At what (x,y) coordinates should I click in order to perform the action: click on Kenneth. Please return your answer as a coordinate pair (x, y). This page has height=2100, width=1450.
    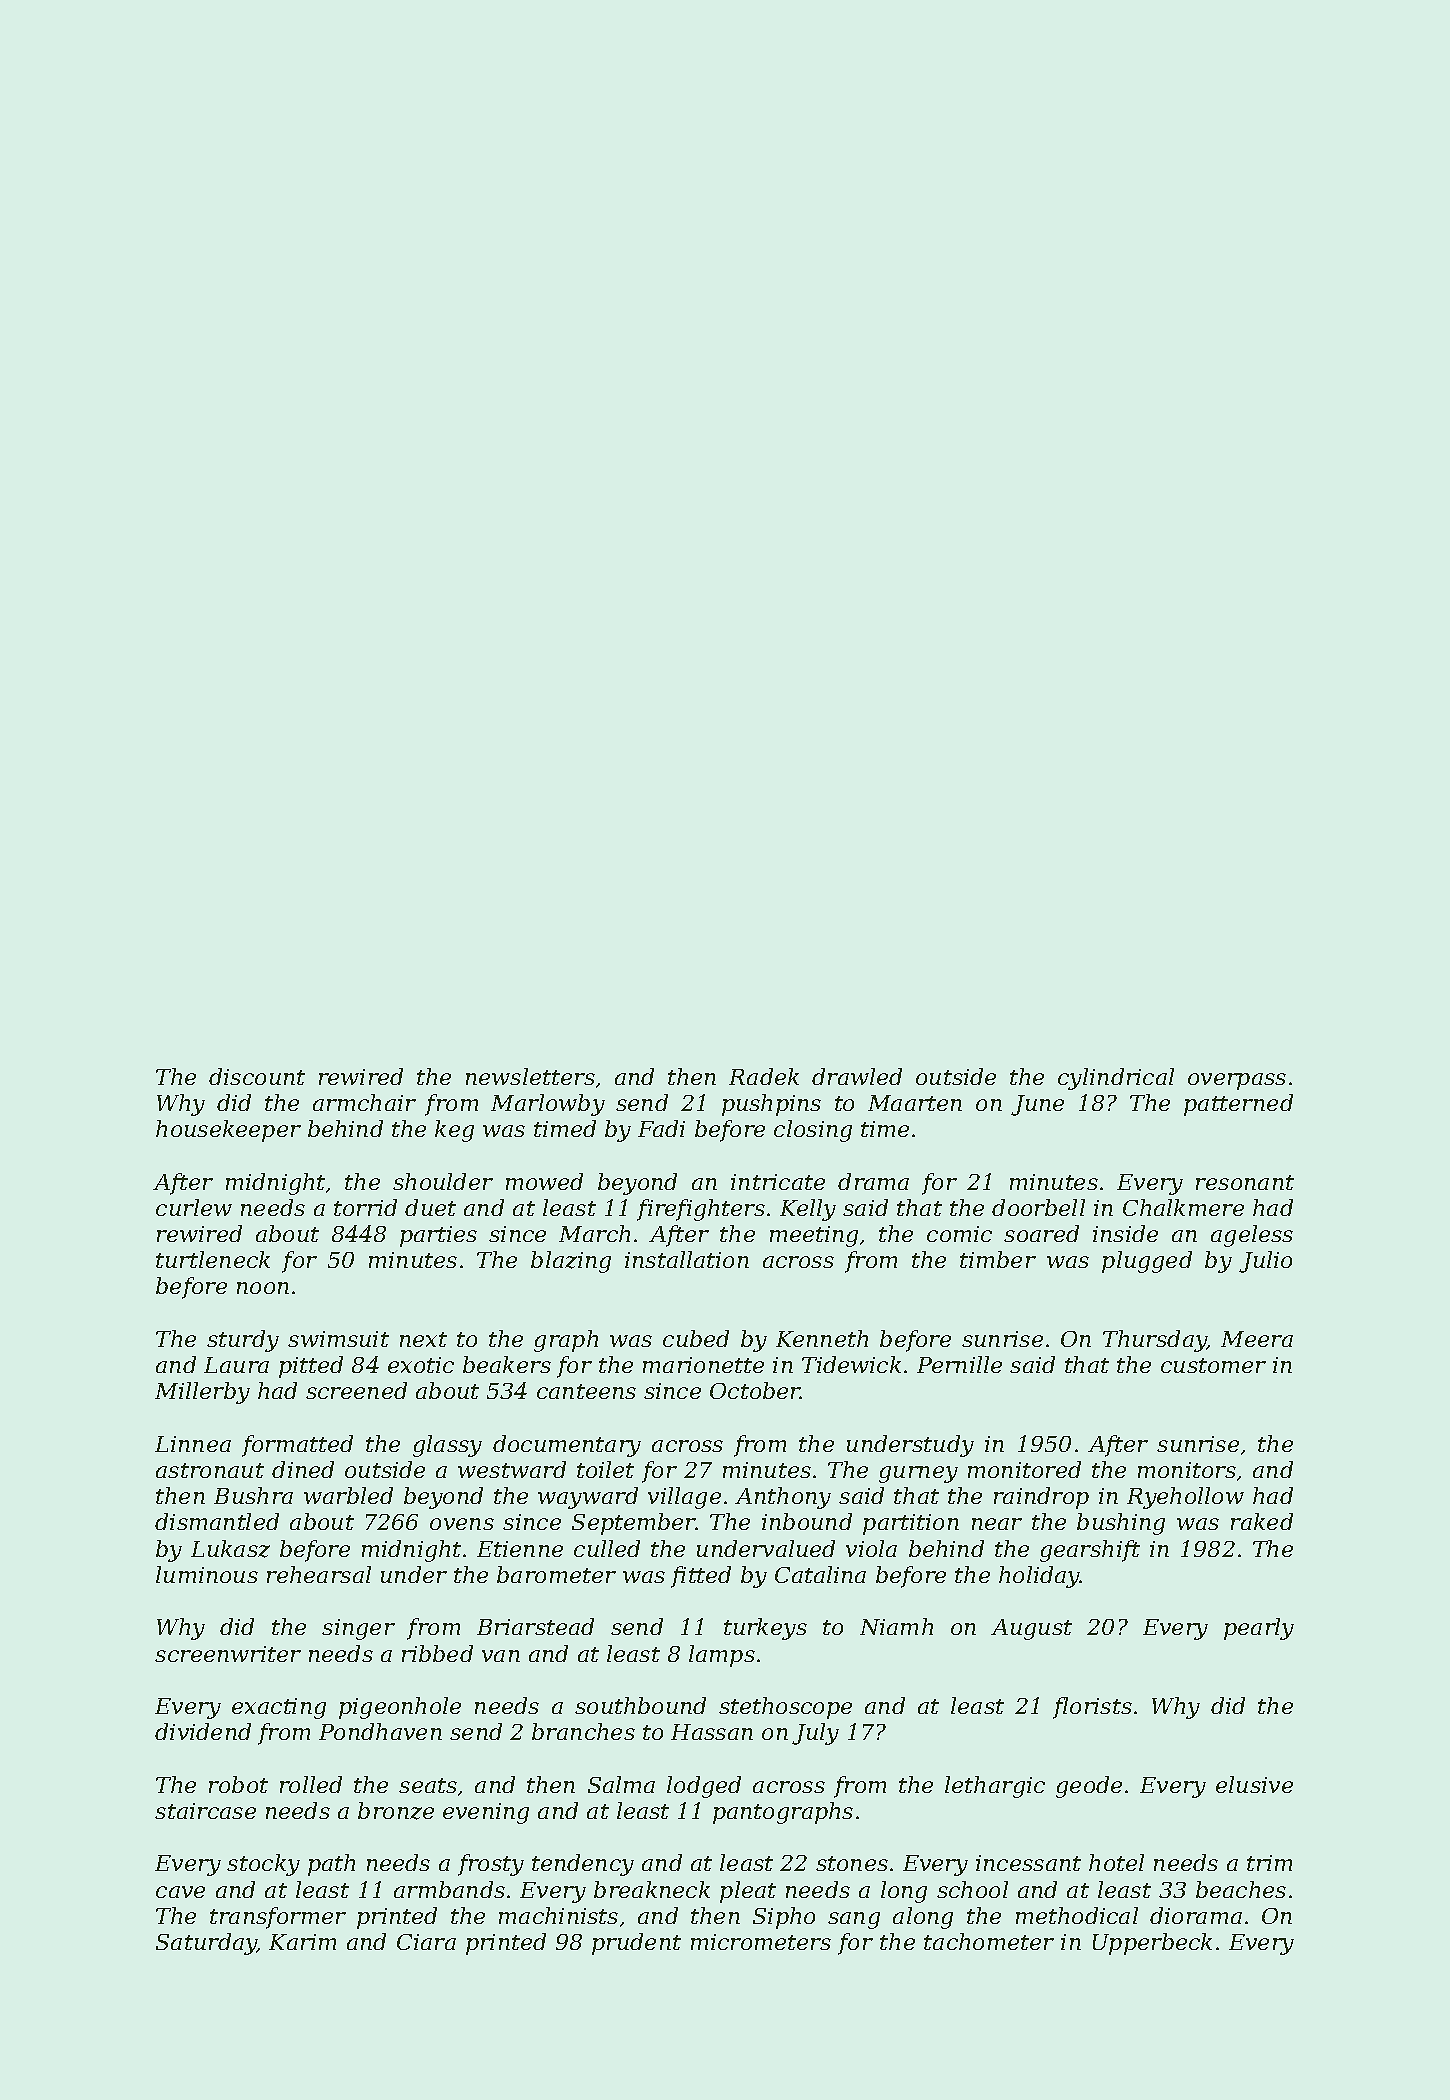
    Looking at the image, I should click on (822, 1338).
